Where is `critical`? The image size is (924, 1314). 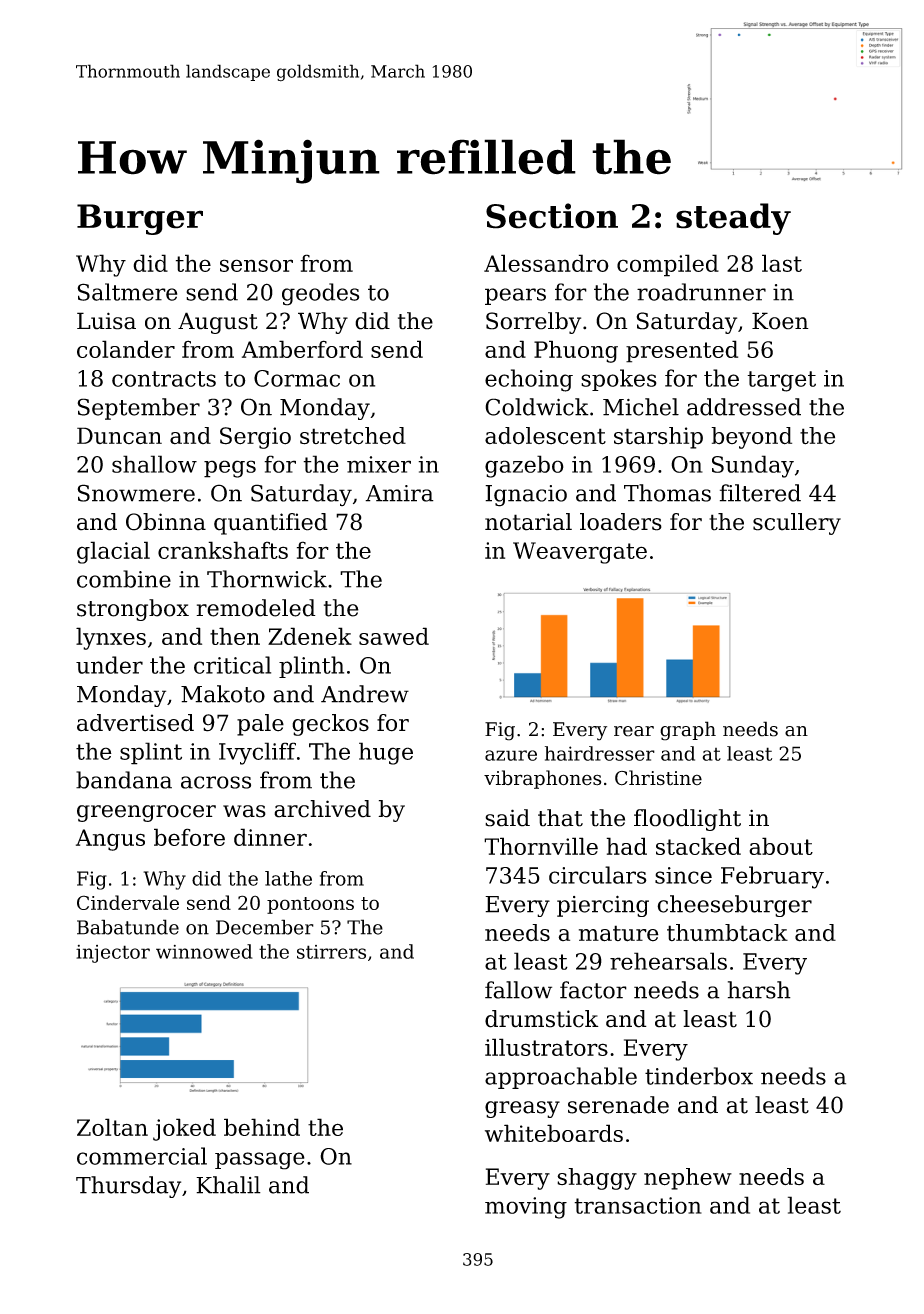
critical is located at coordinates (232, 665).
